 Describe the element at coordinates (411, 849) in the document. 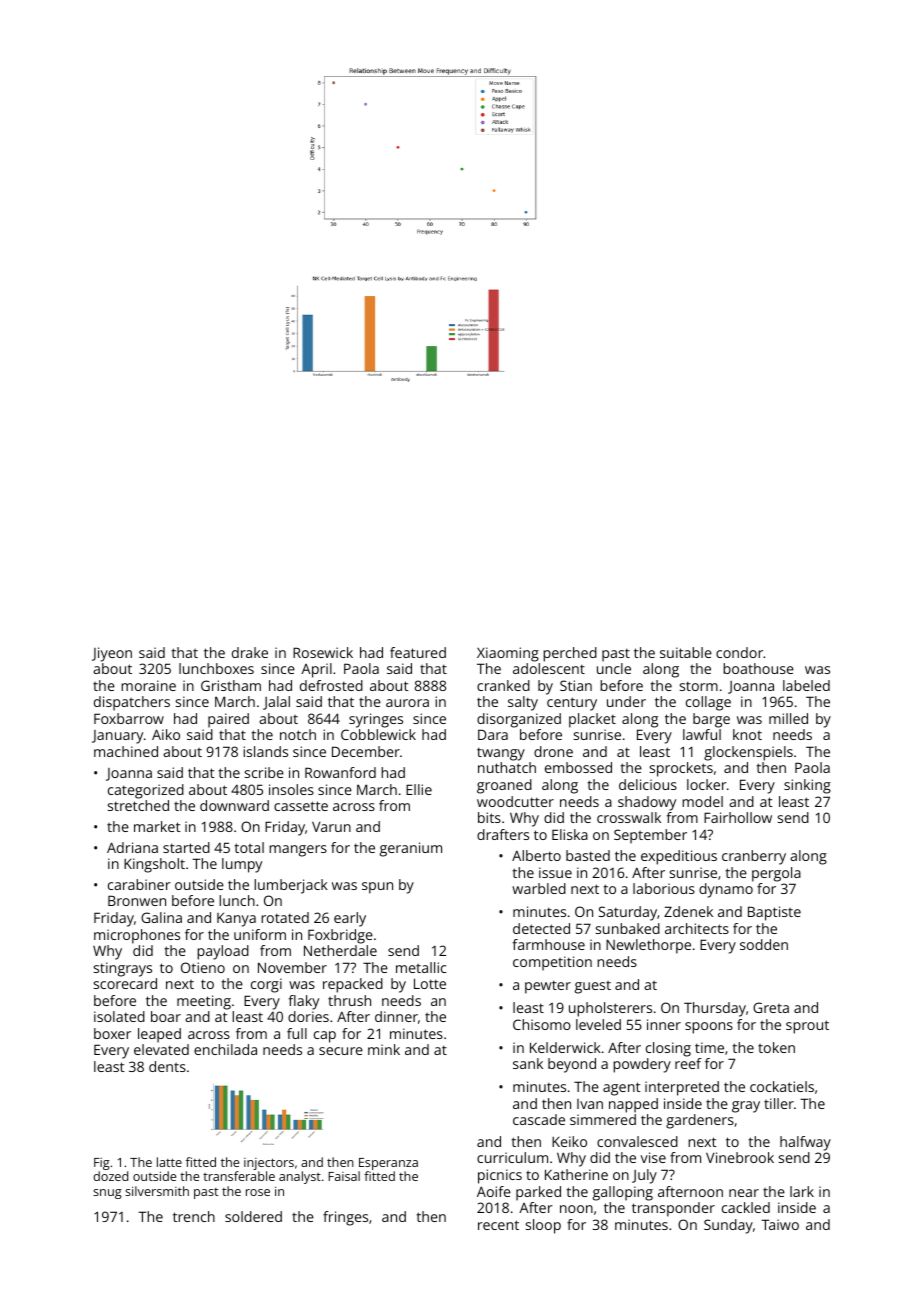

I see `geranium` at that location.
